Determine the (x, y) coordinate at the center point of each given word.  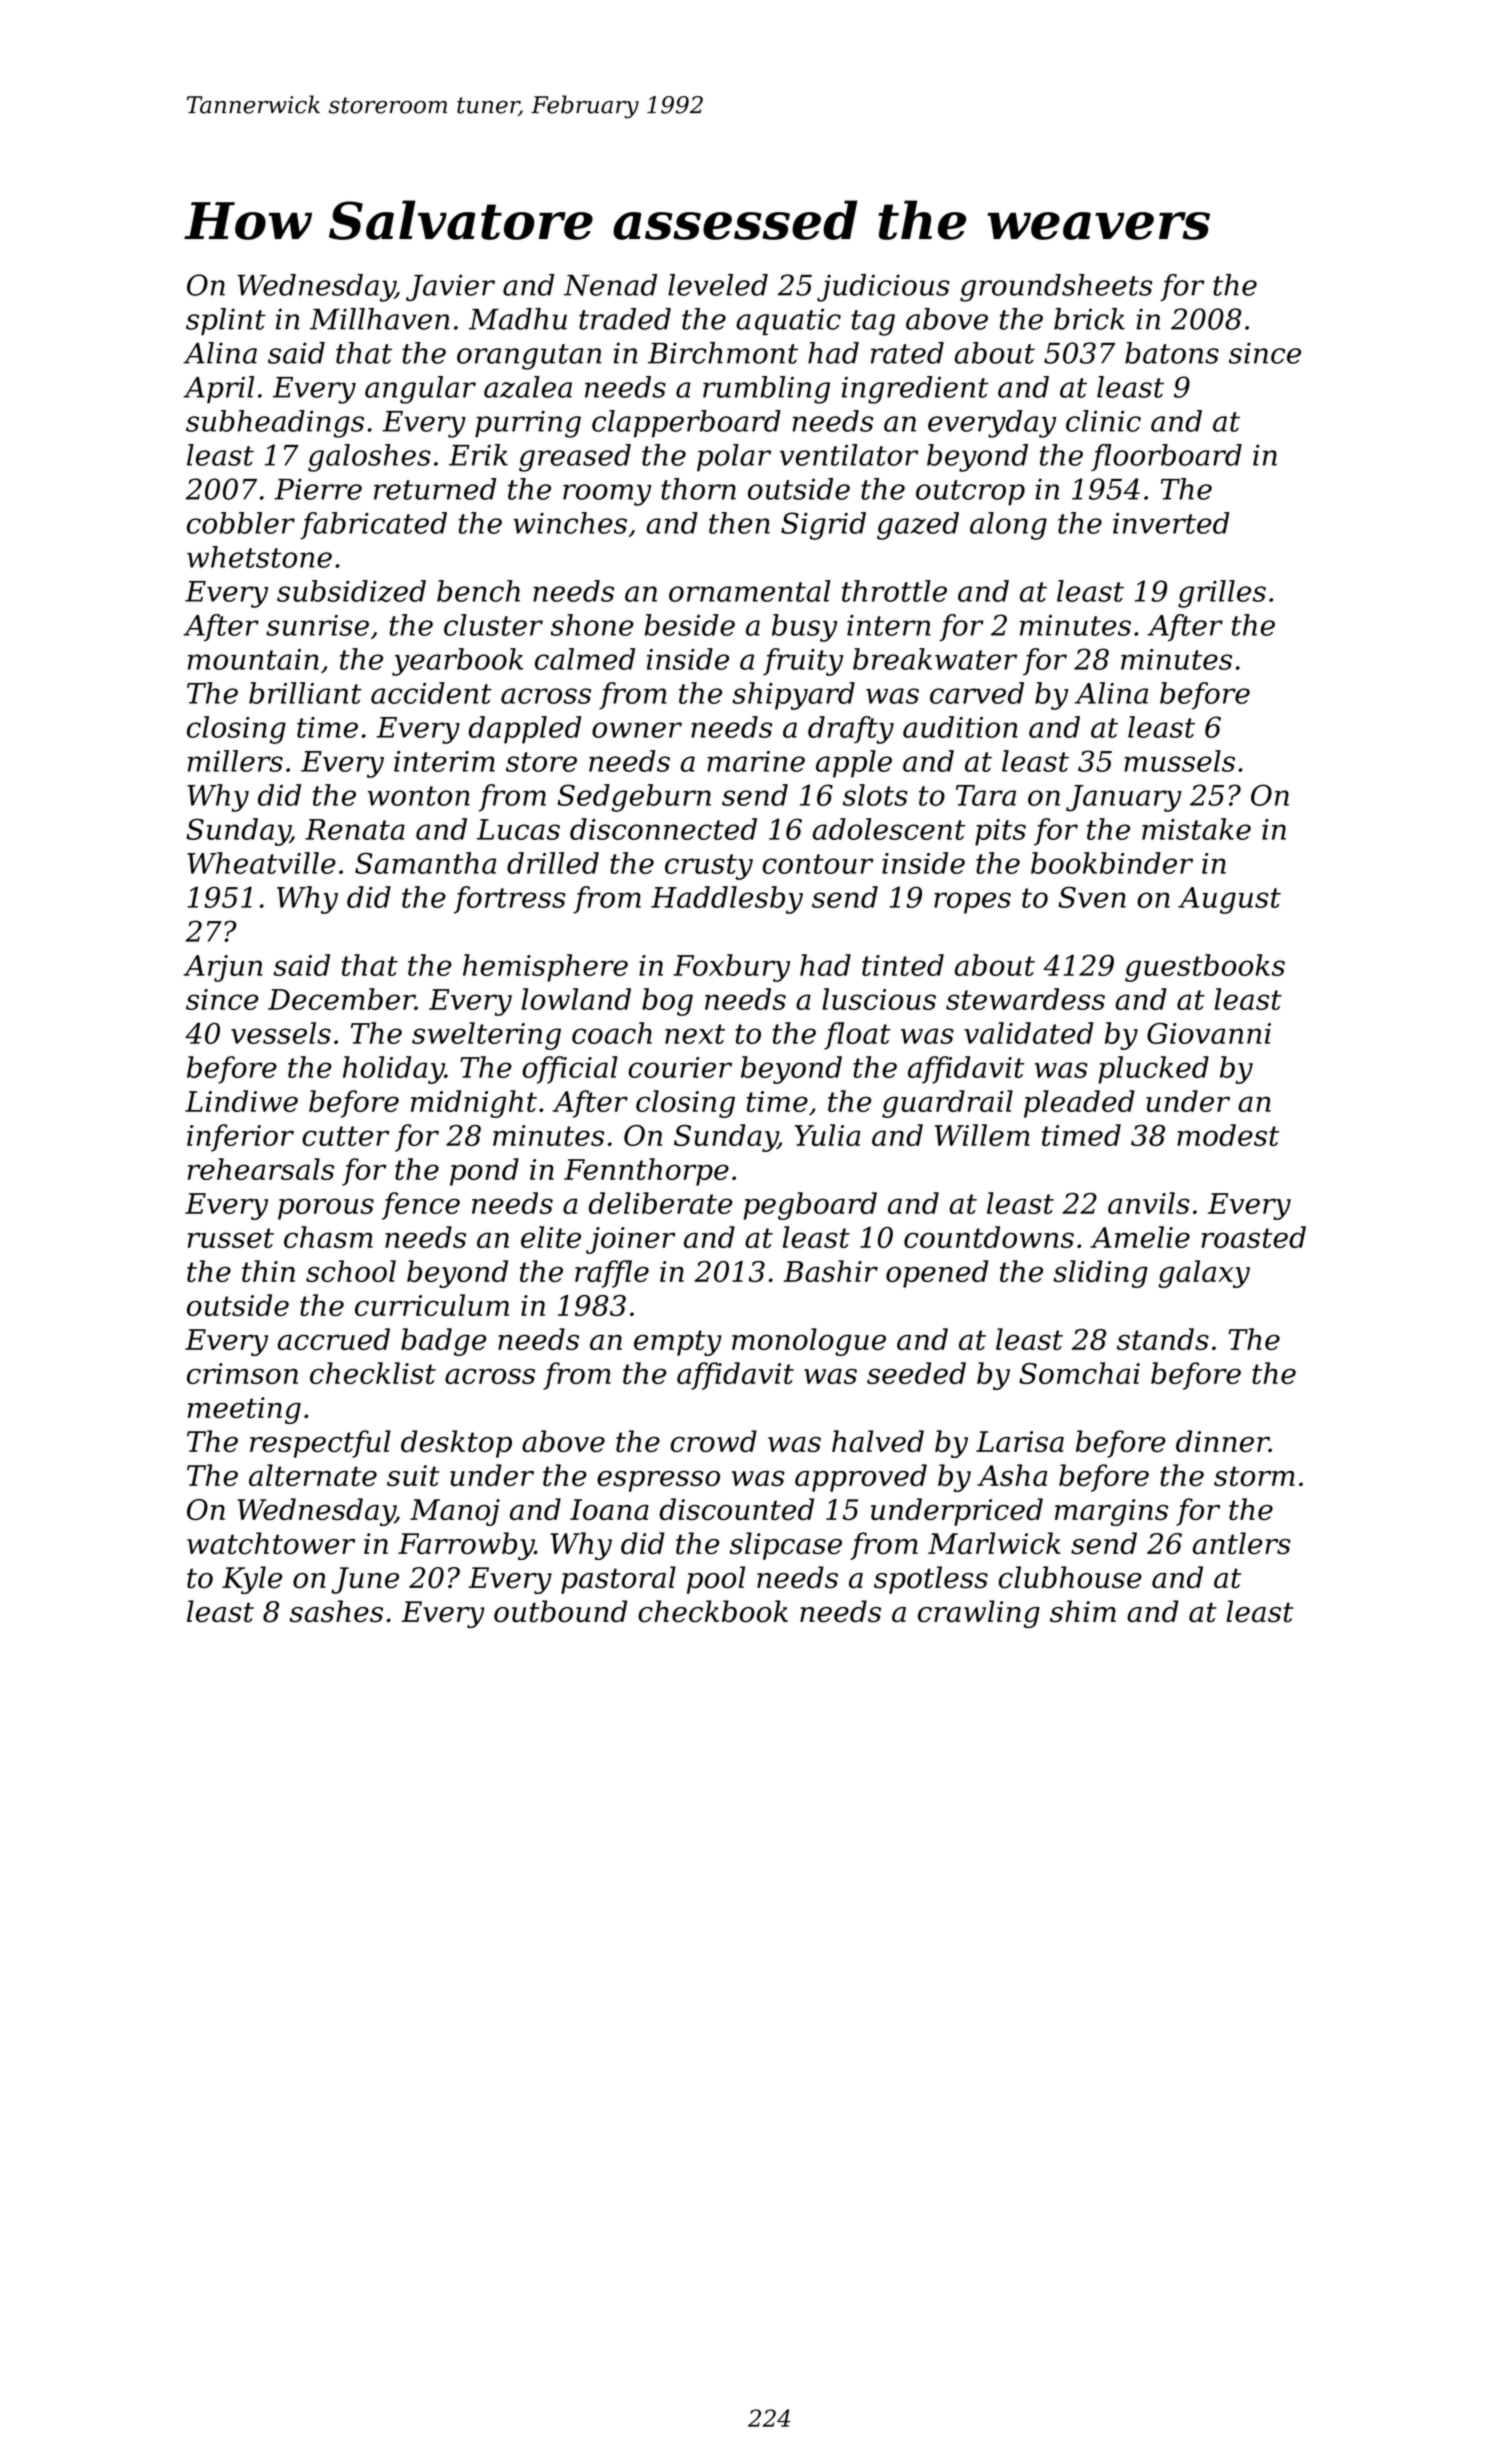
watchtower (271, 1543)
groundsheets (1056, 288)
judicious (883, 288)
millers (235, 761)
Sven (1092, 897)
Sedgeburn (634, 798)
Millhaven (380, 319)
